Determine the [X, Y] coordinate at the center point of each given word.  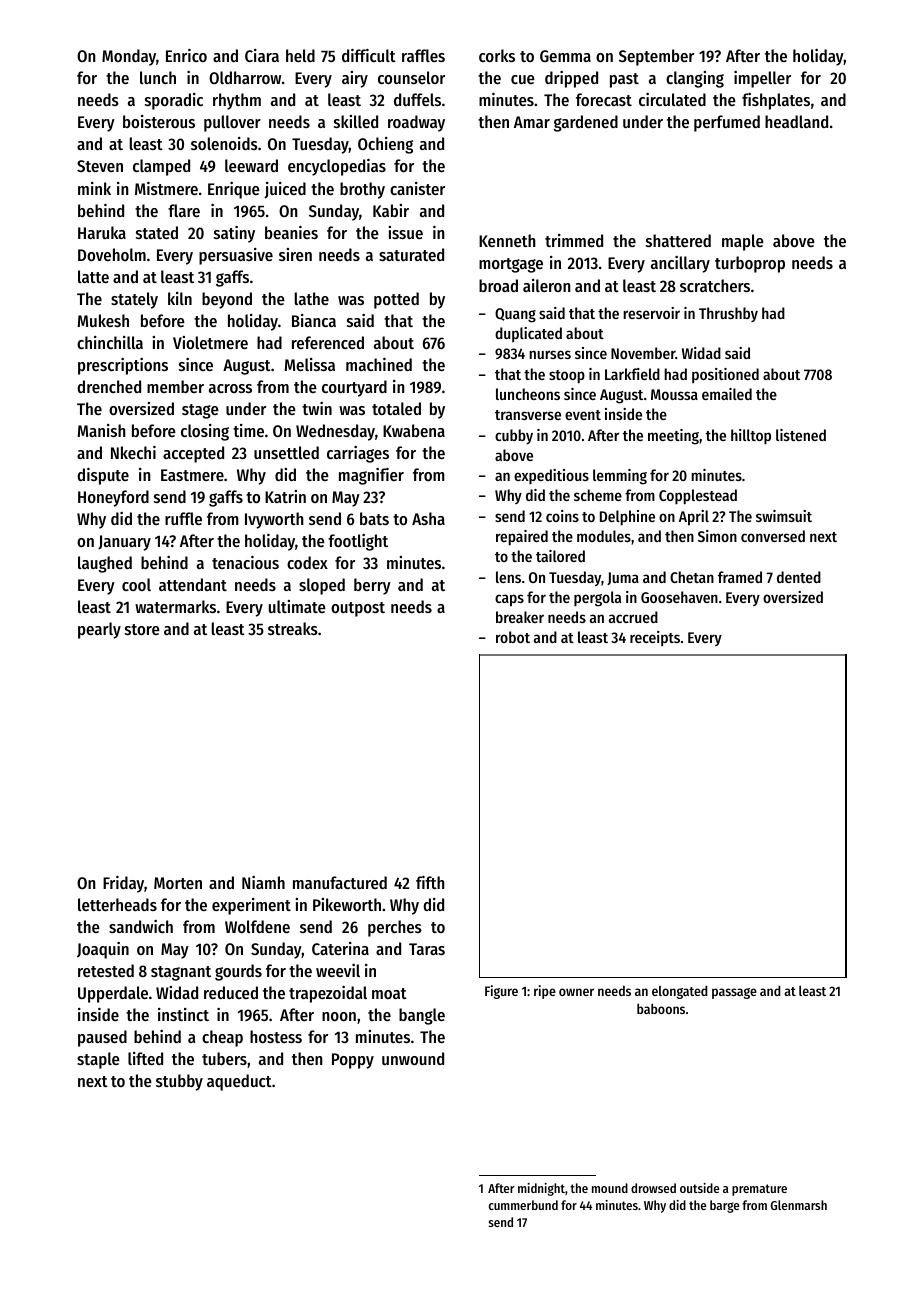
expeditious [551, 476]
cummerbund [523, 1205]
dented [799, 577]
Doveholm [112, 254]
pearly [99, 630]
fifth [430, 882]
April [694, 518]
